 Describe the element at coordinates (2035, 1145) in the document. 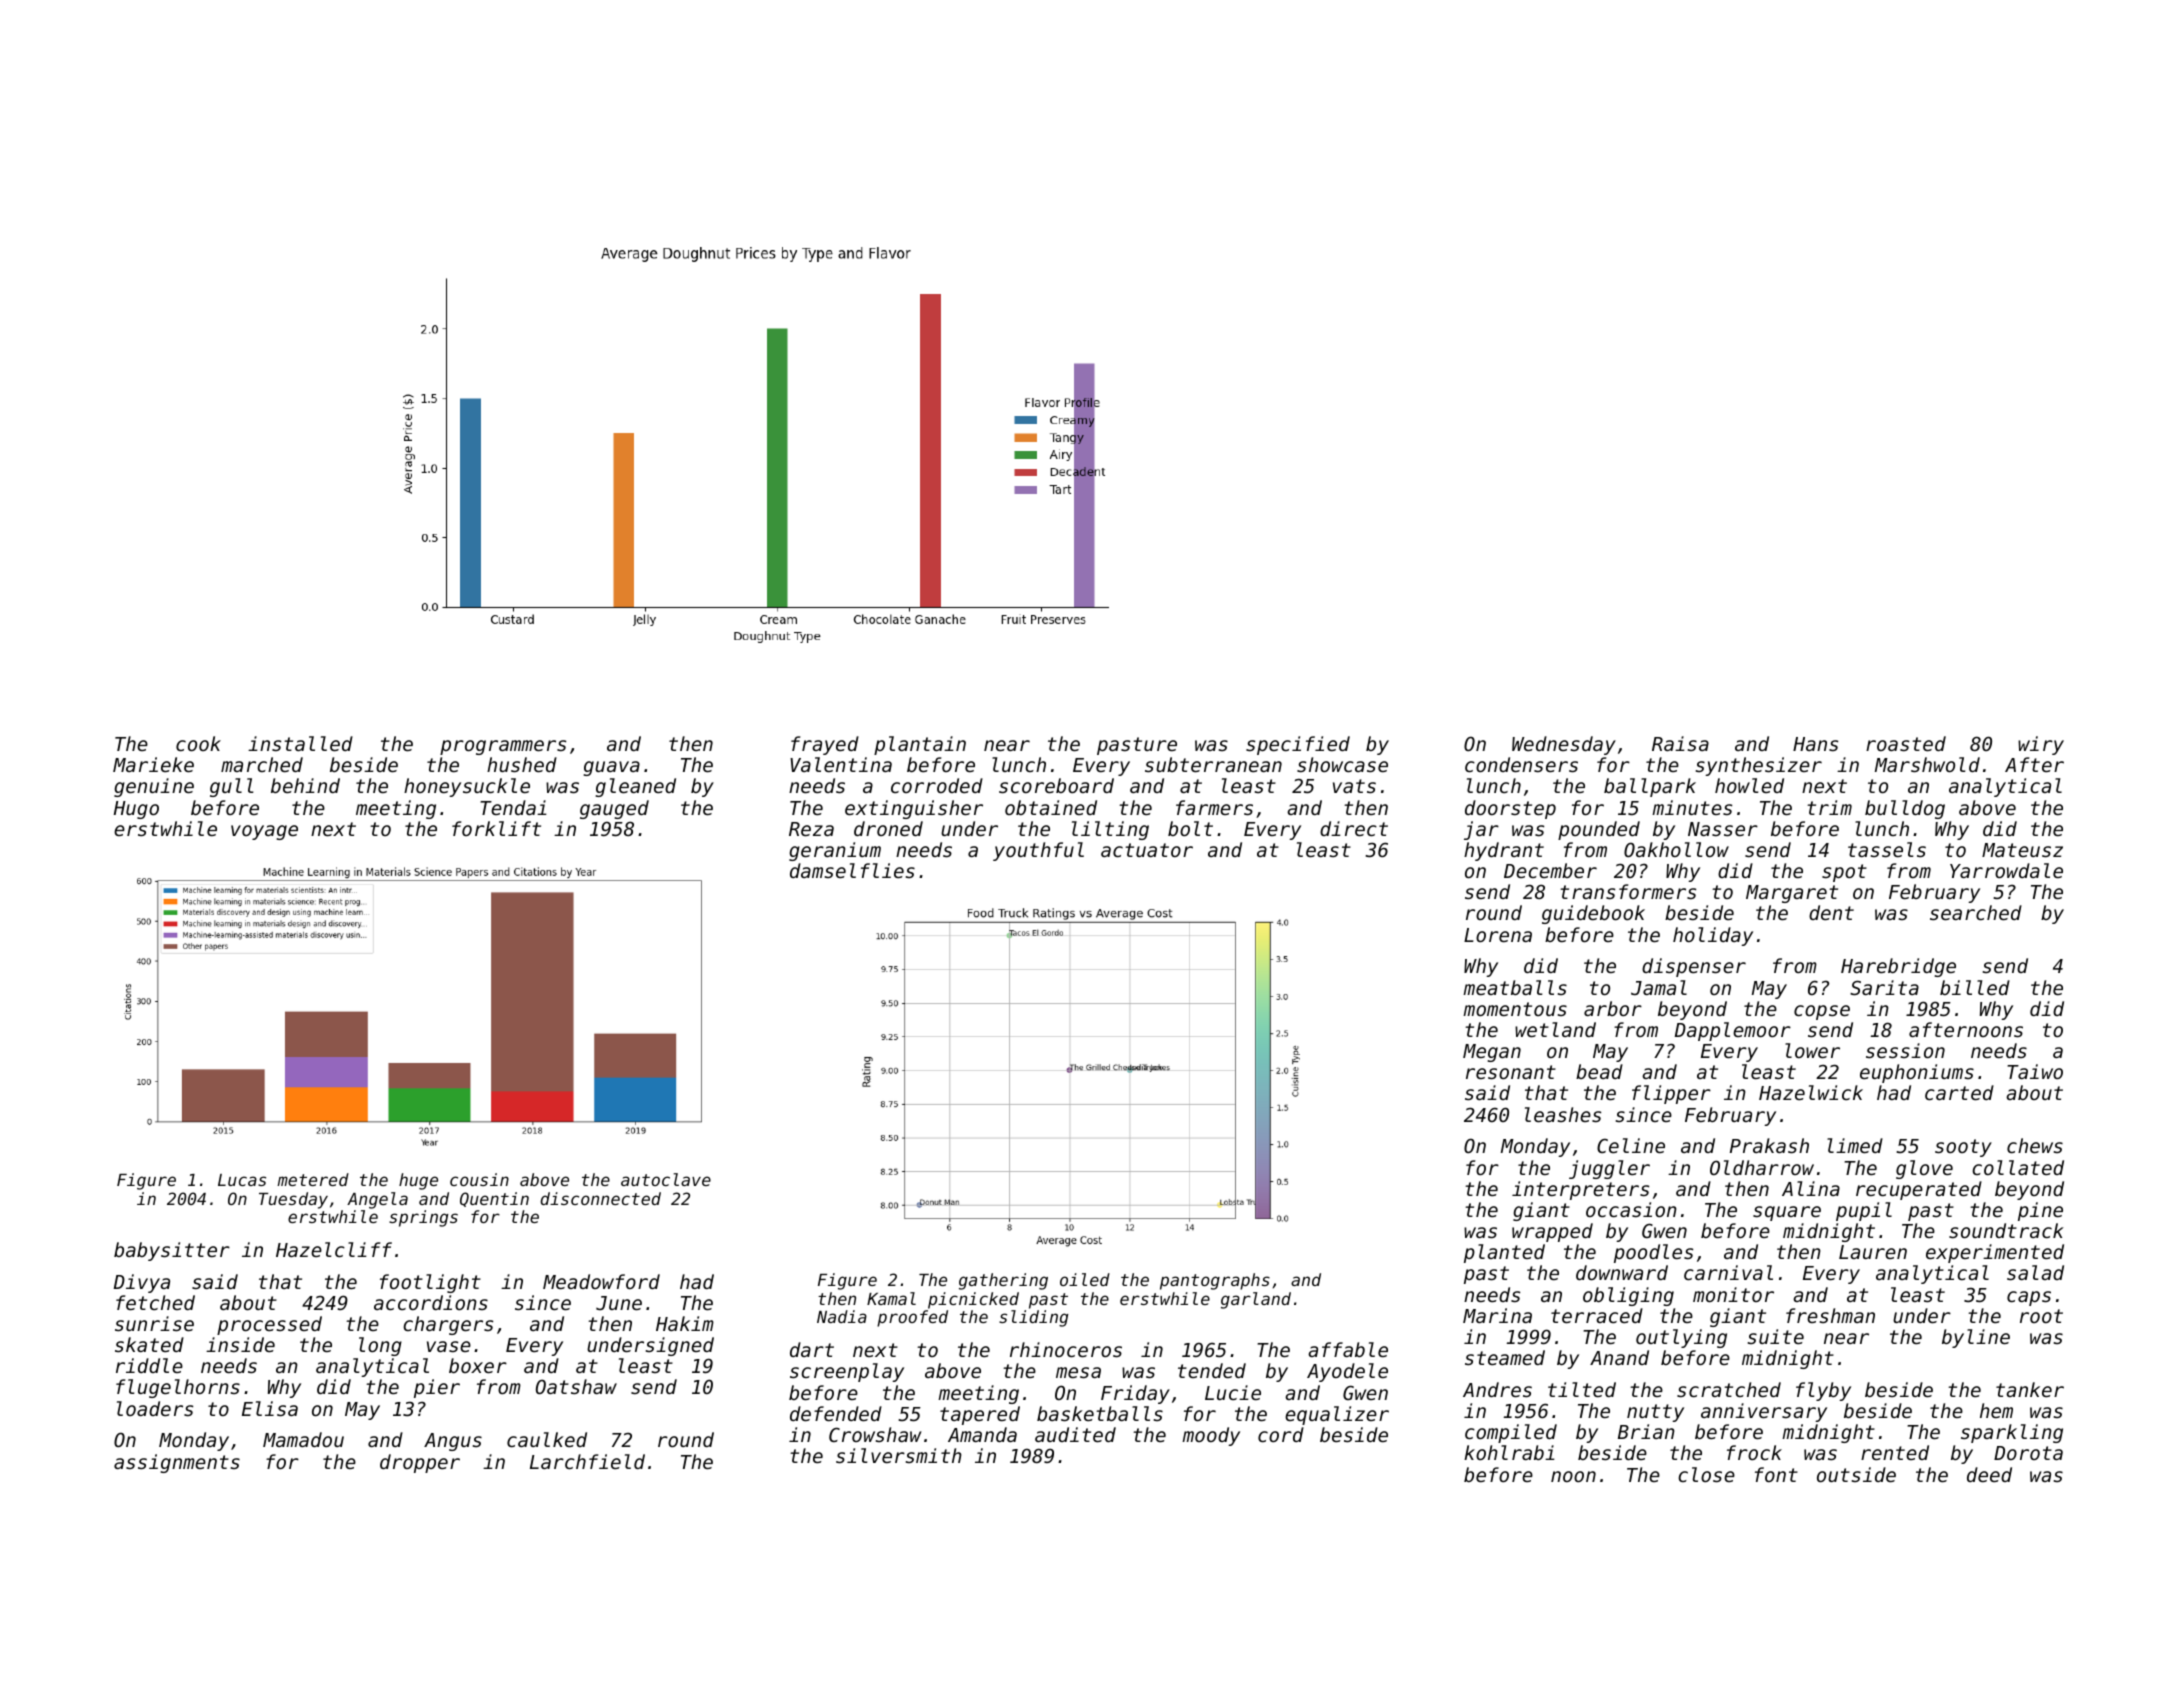

I see `chews` at that location.
